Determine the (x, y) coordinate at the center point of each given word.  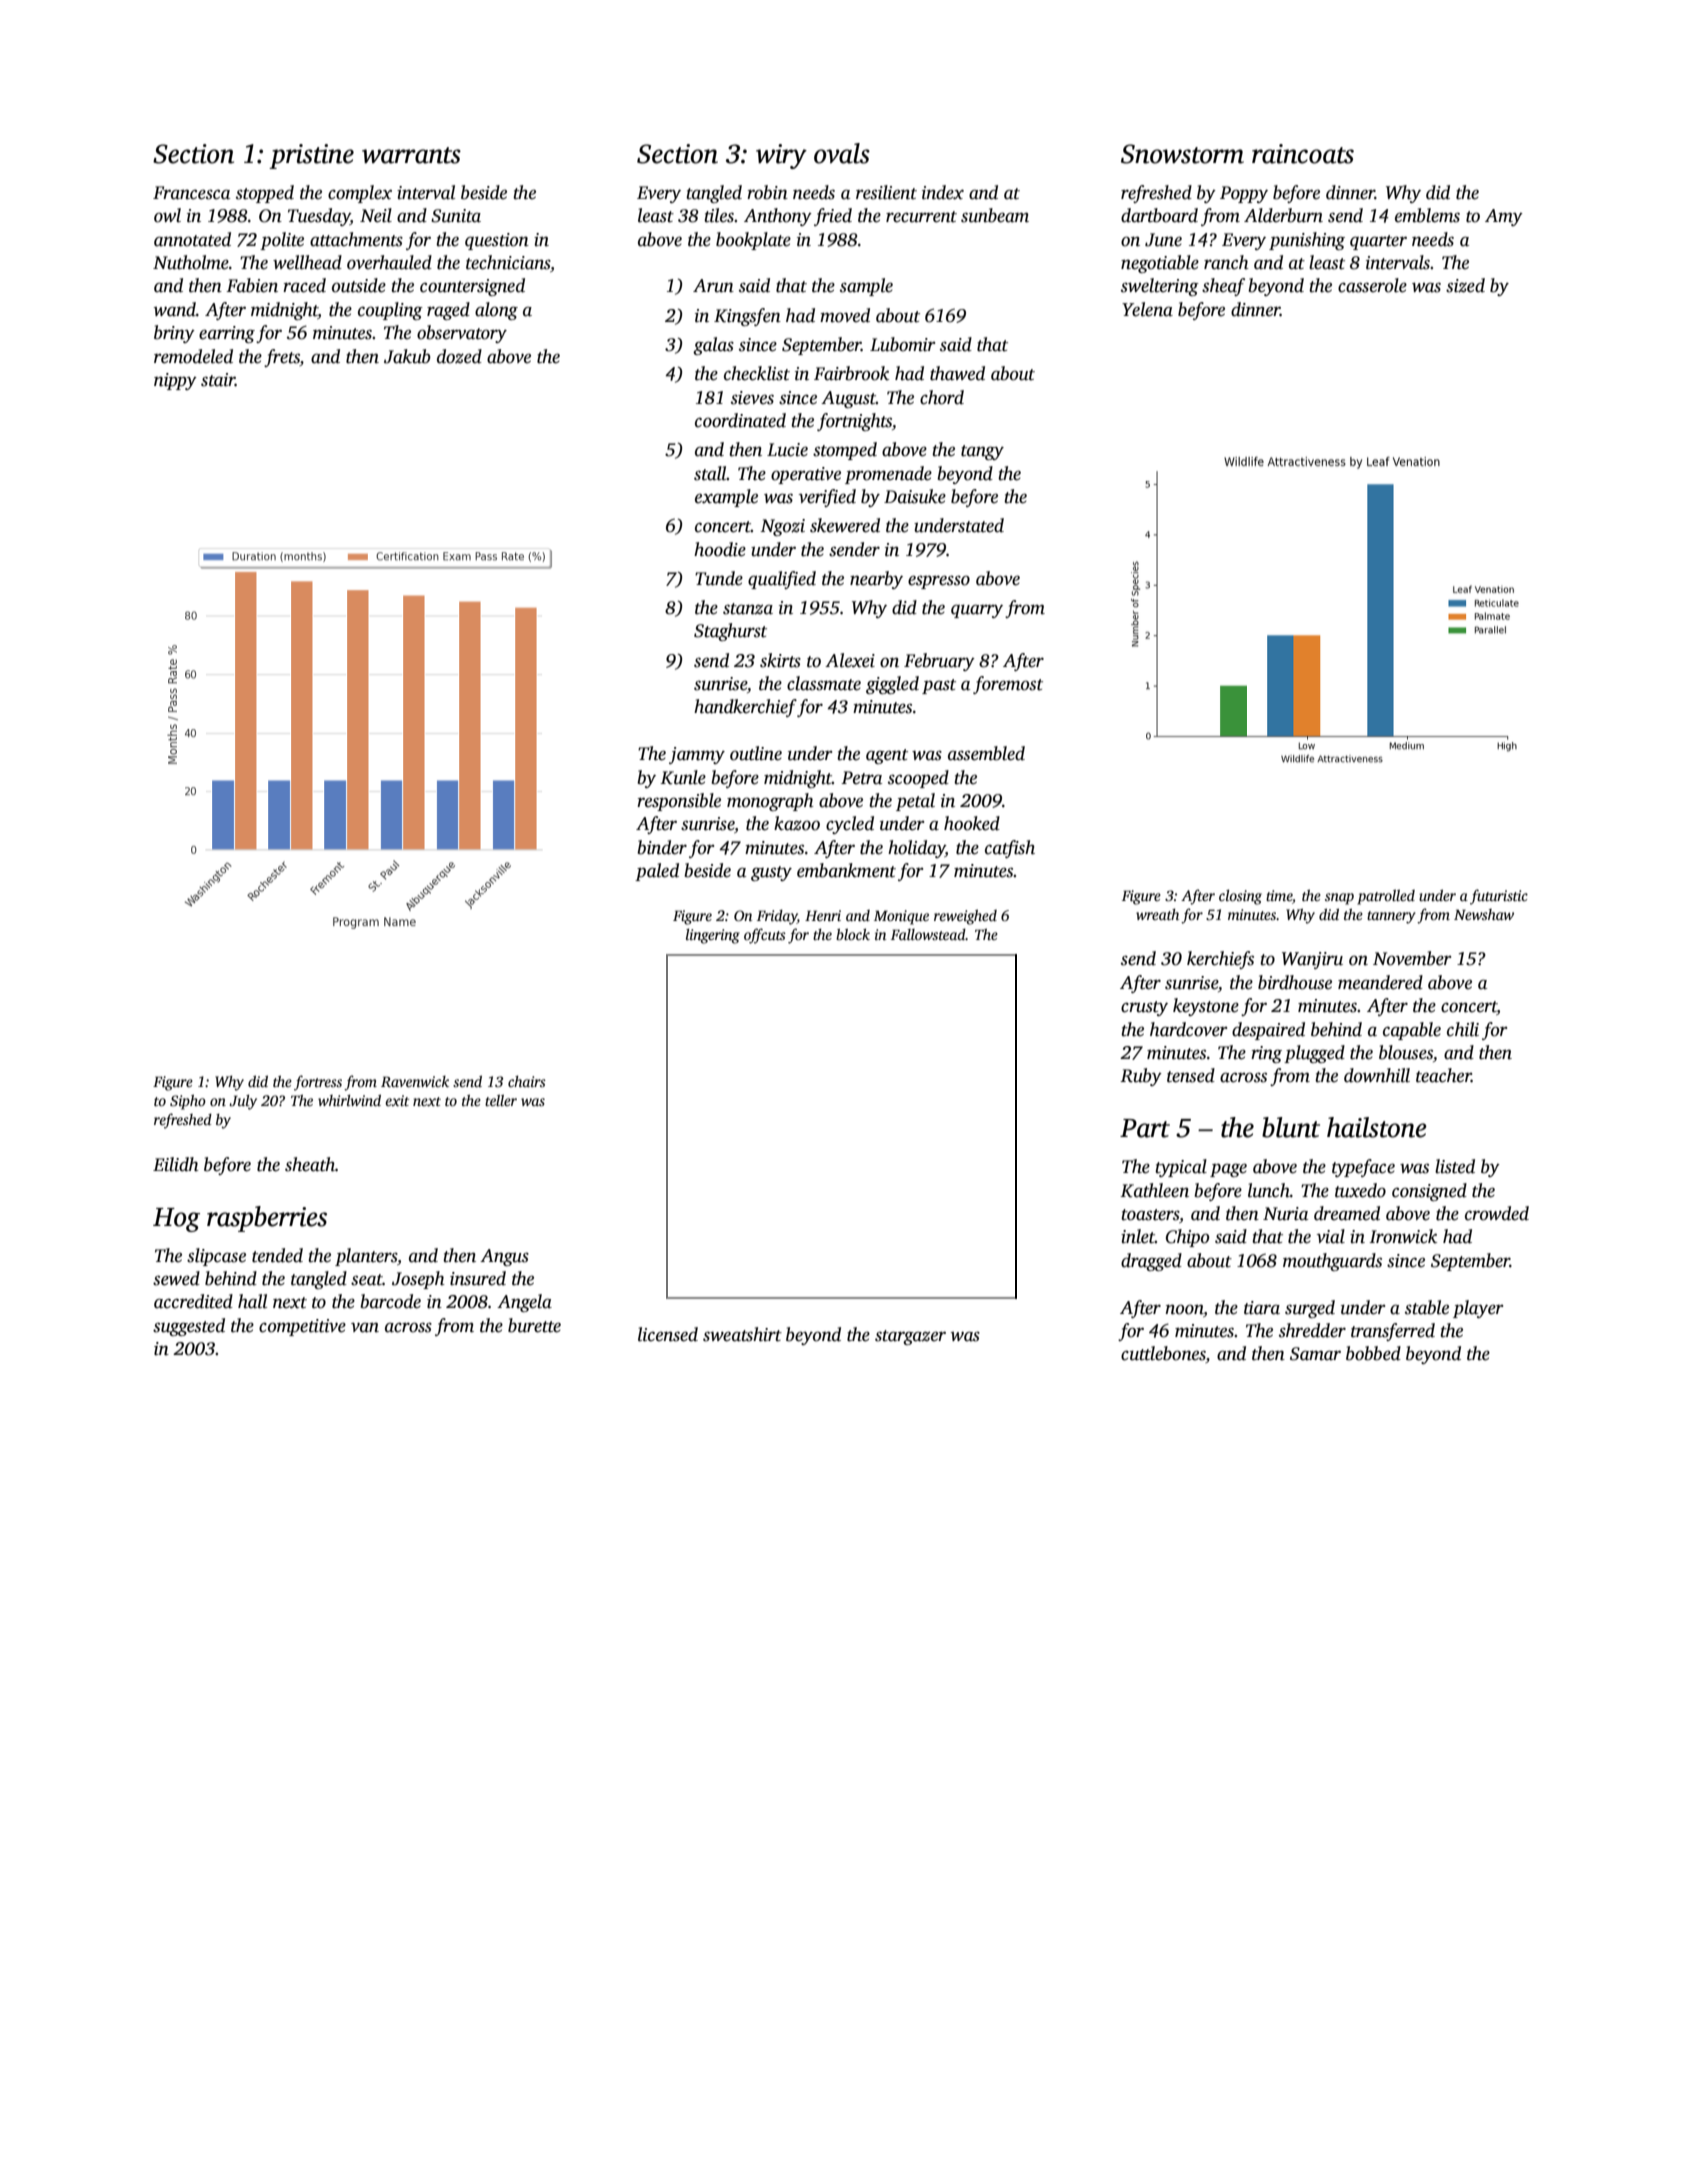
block (853, 934)
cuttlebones (1163, 1354)
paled (657, 872)
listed (1455, 1166)
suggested (189, 1327)
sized (1465, 285)
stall (710, 473)
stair (218, 380)
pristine (311, 156)
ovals (842, 153)
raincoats (1303, 154)
